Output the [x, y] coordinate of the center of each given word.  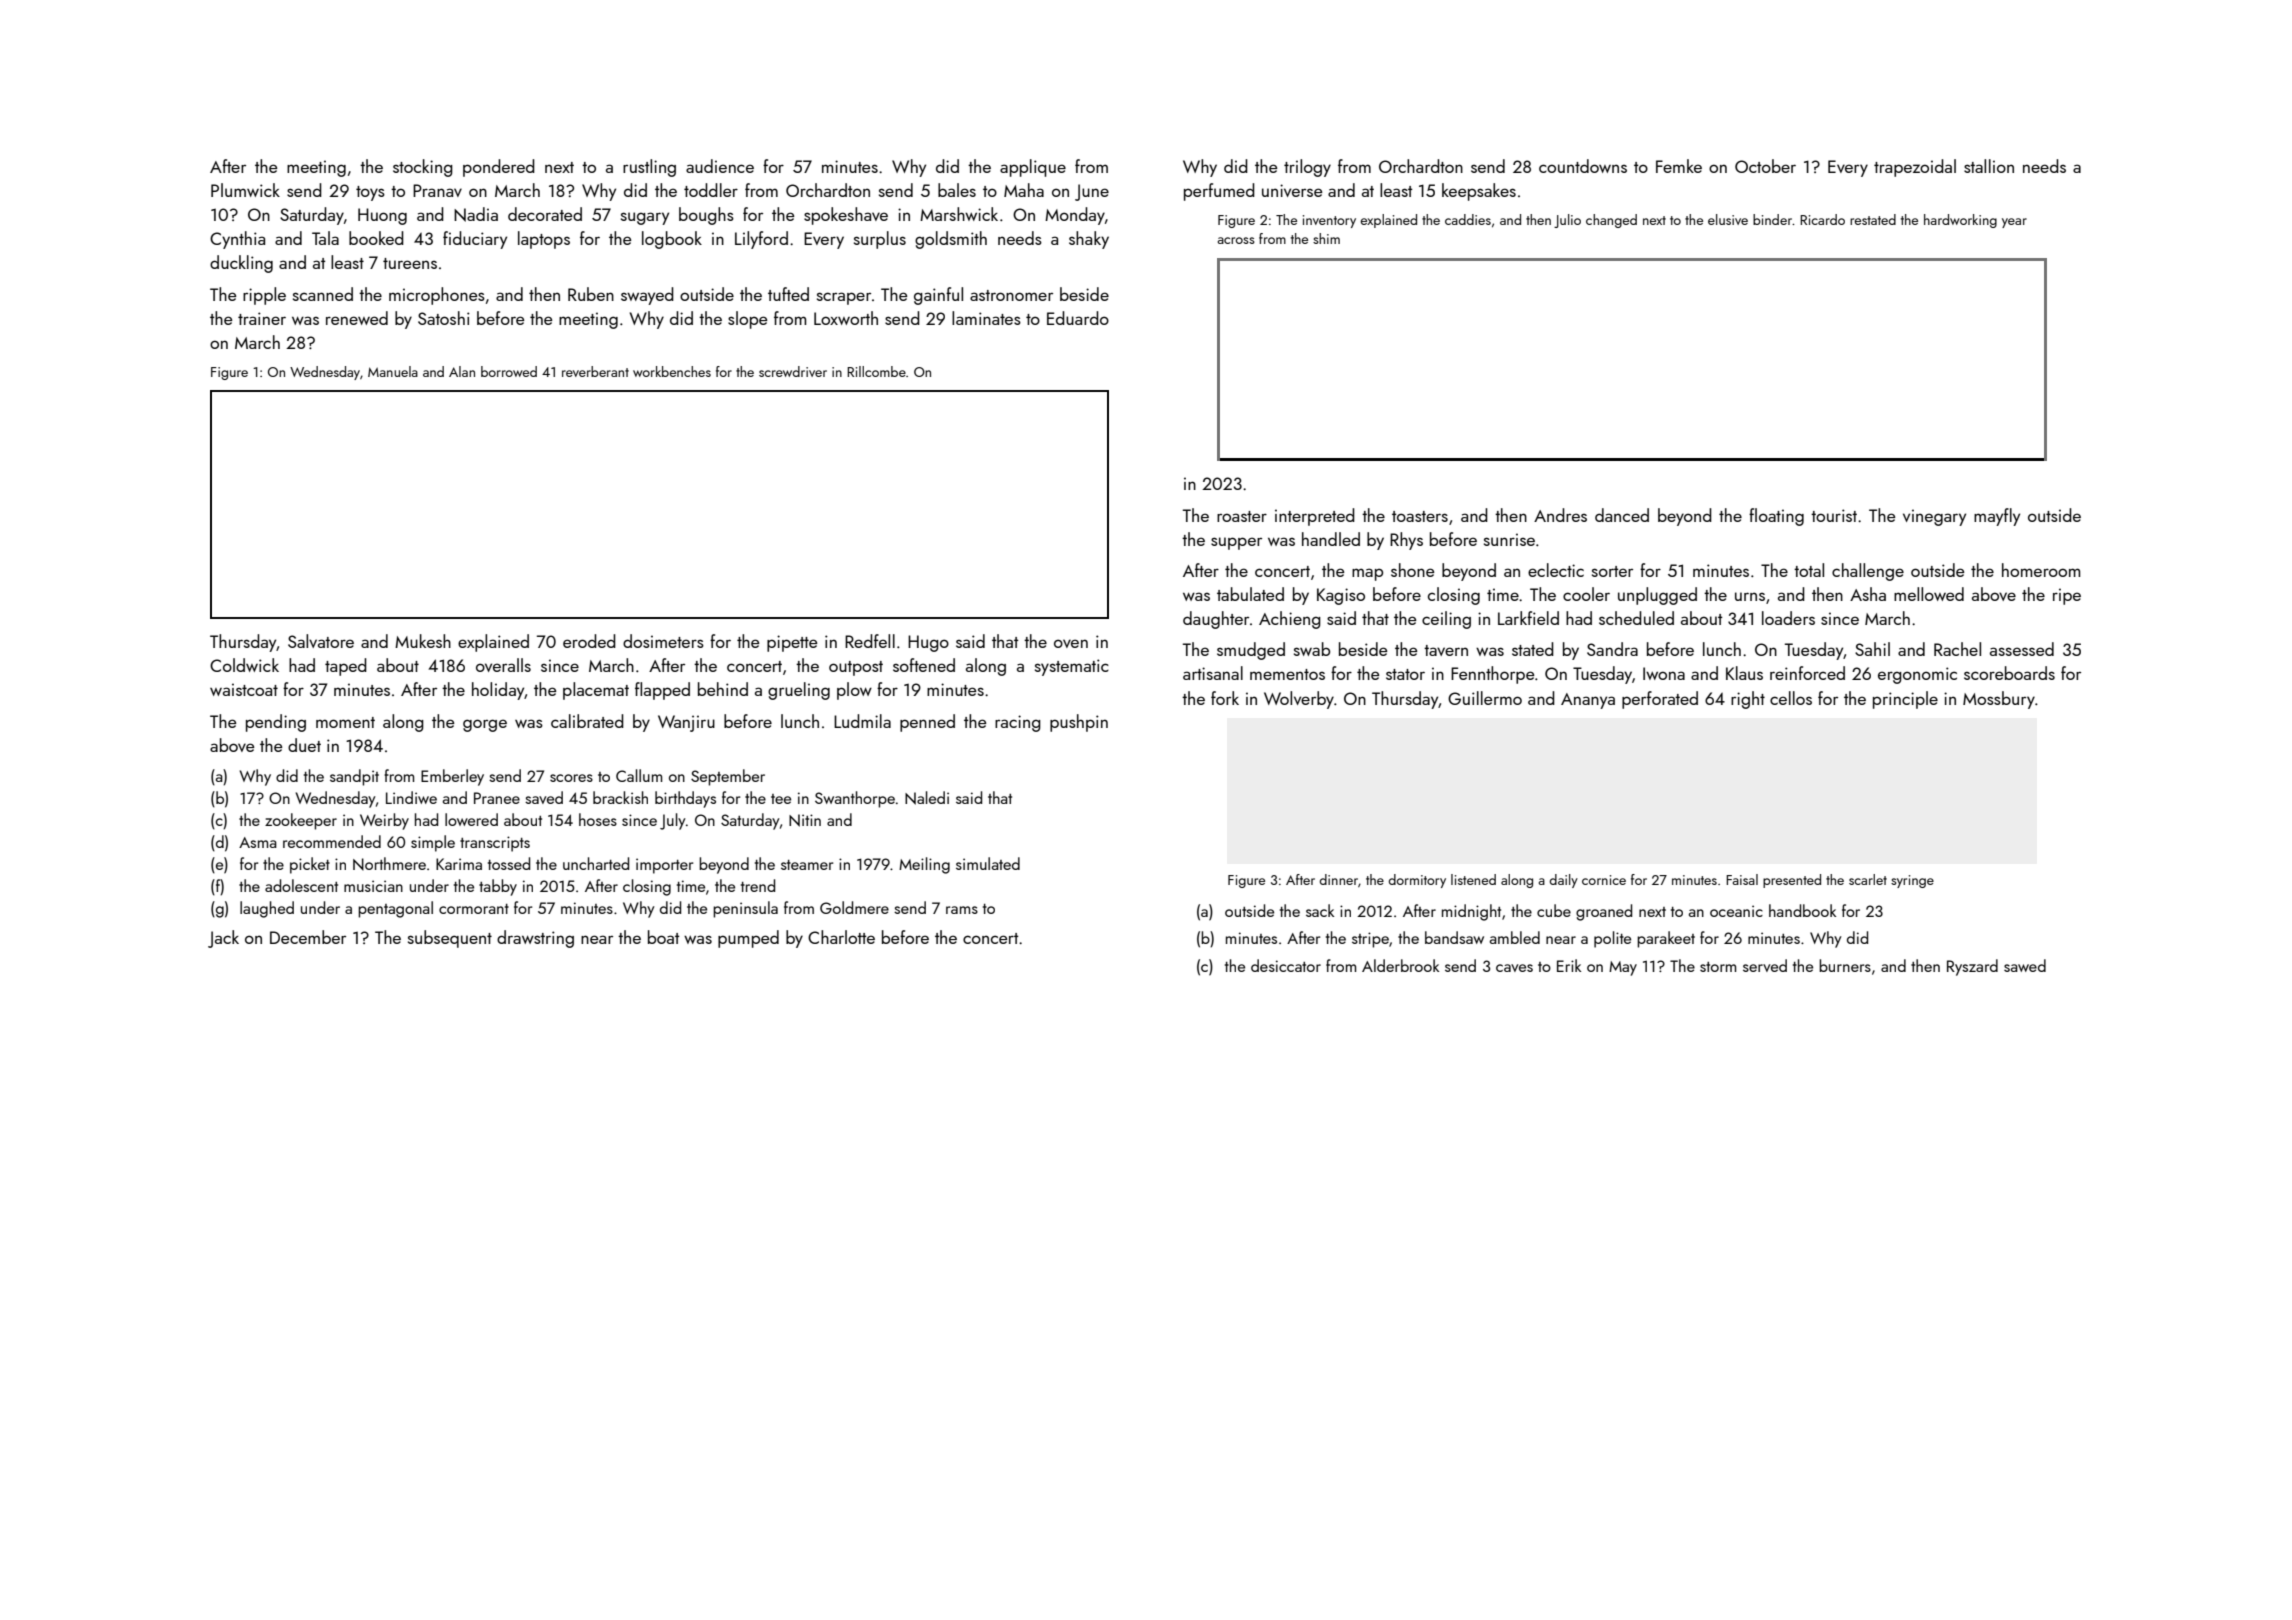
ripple [264, 296]
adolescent [301, 885]
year [2014, 223]
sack [1320, 910]
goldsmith [951, 240]
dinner [1339, 879]
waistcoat [244, 689]
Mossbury [1999, 700]
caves [1514, 968]
